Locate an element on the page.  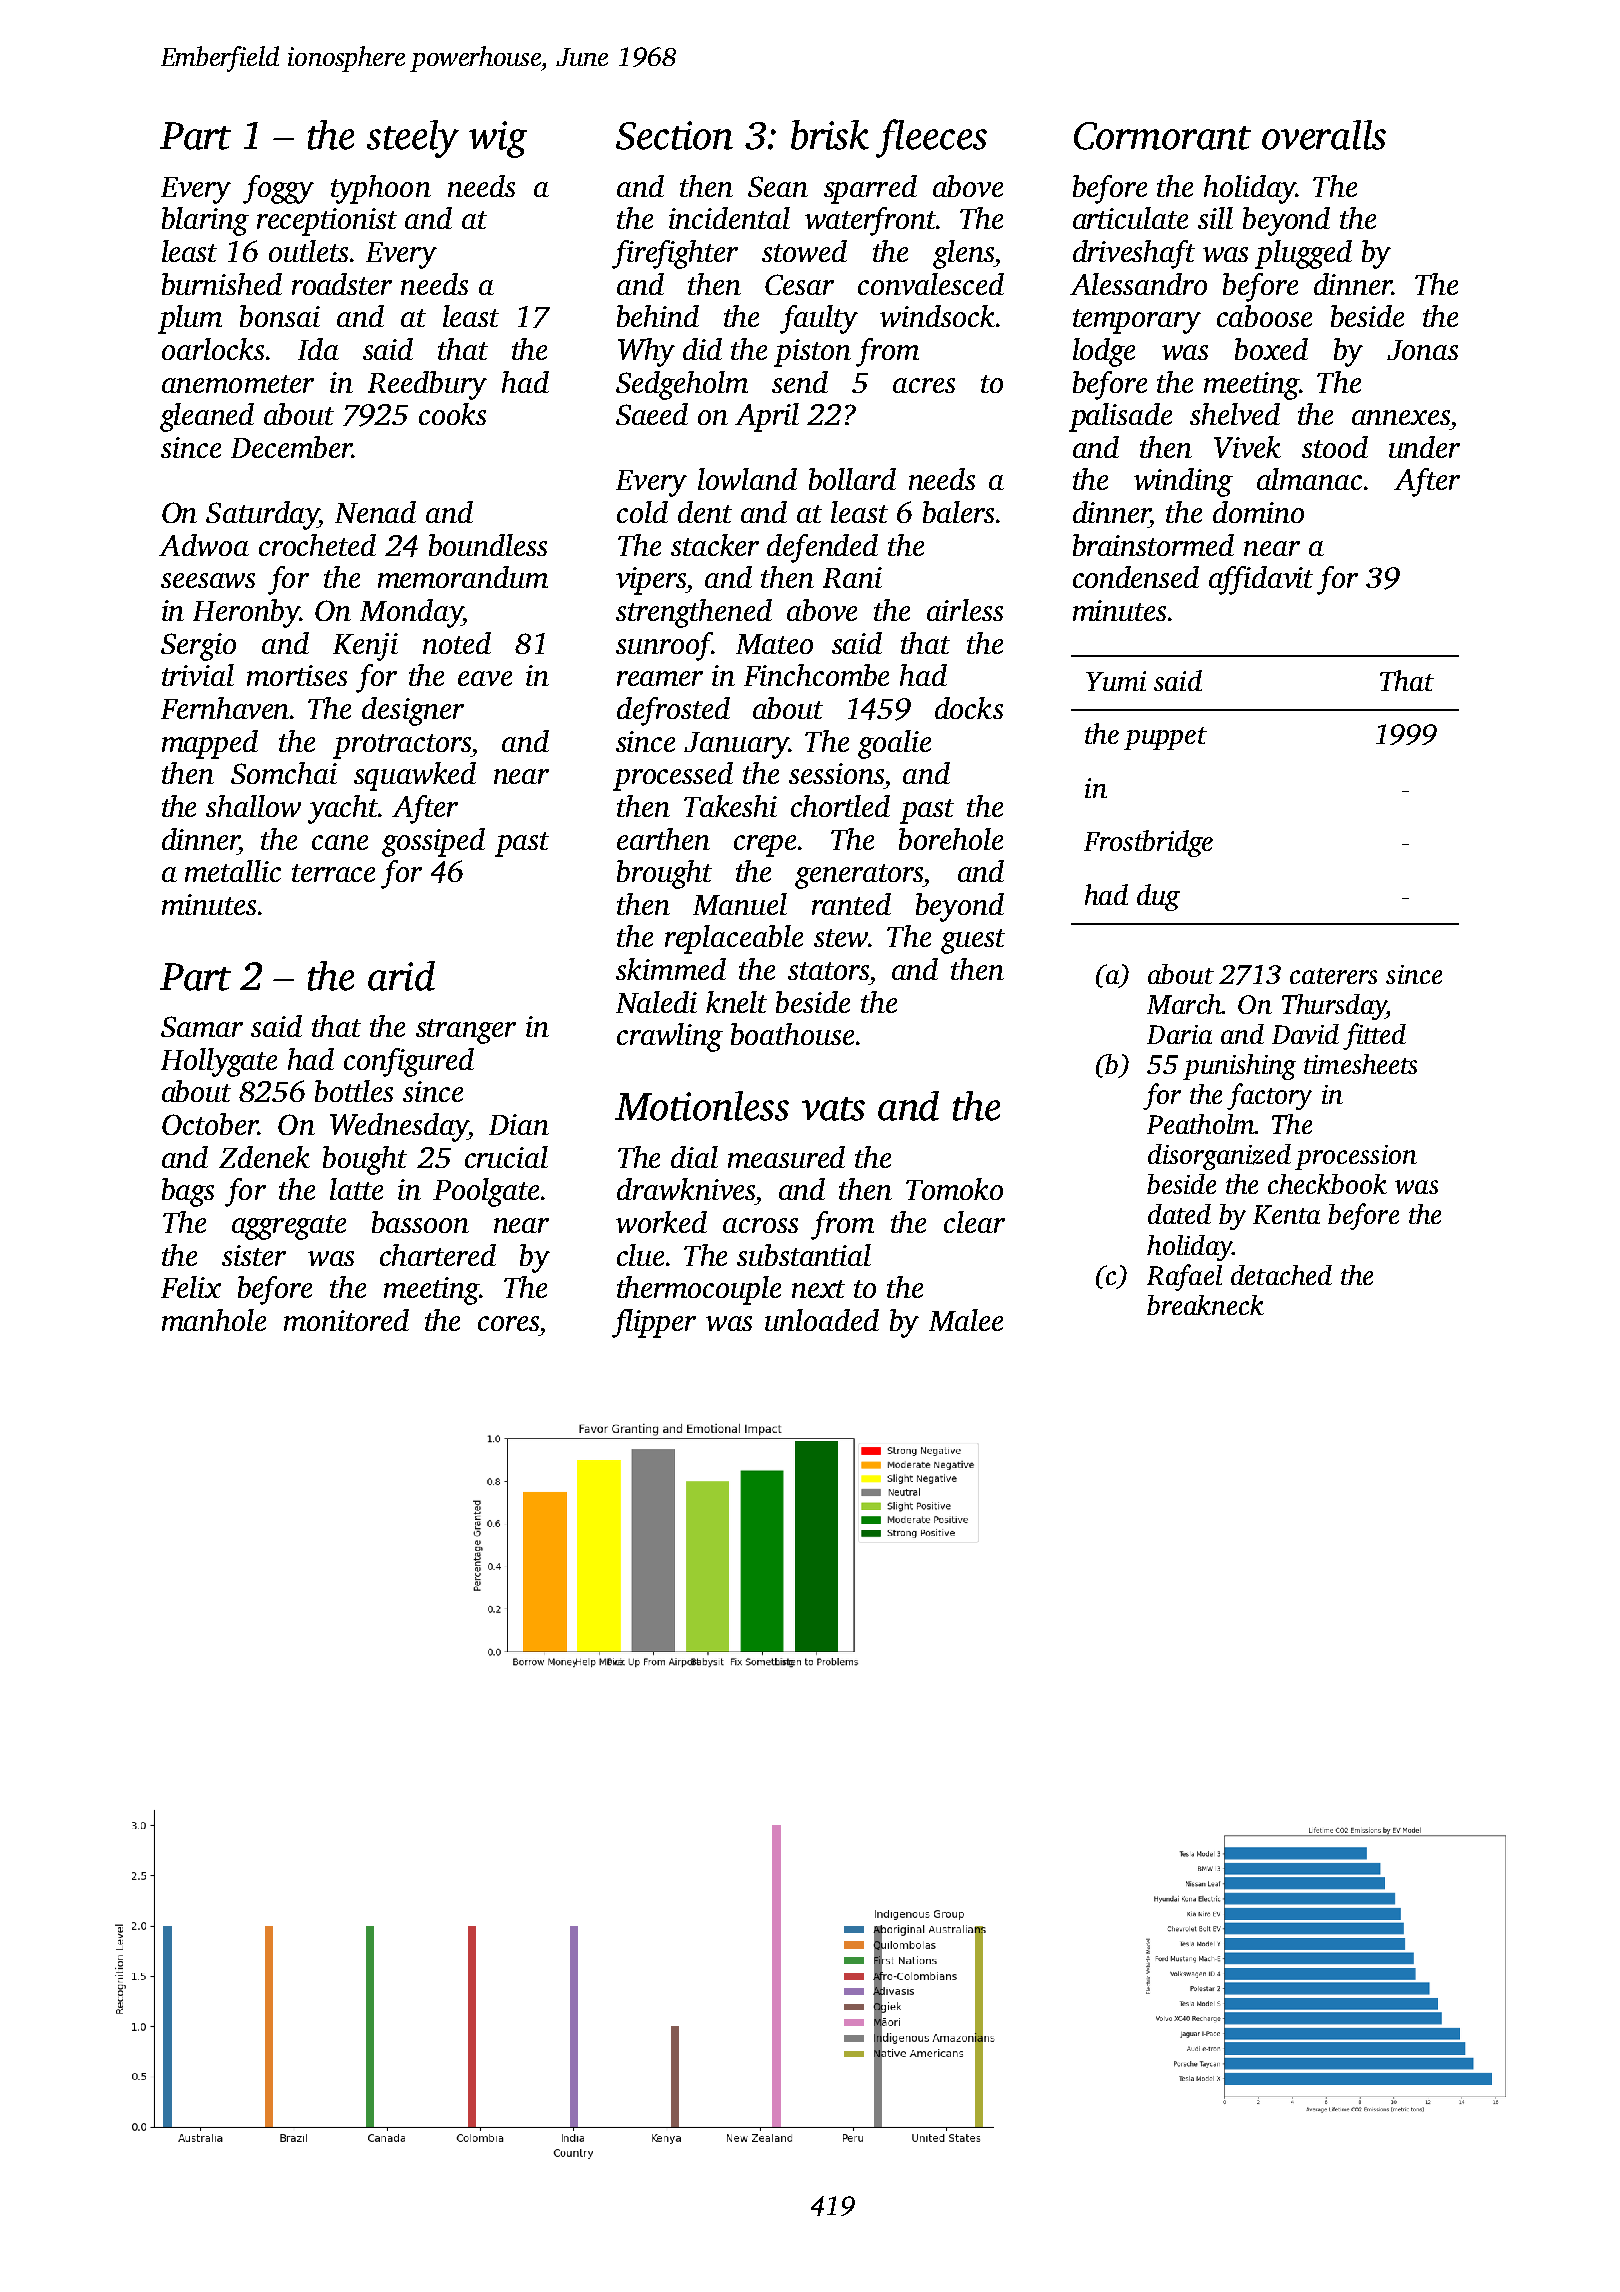
Dian is located at coordinates (519, 1124).
